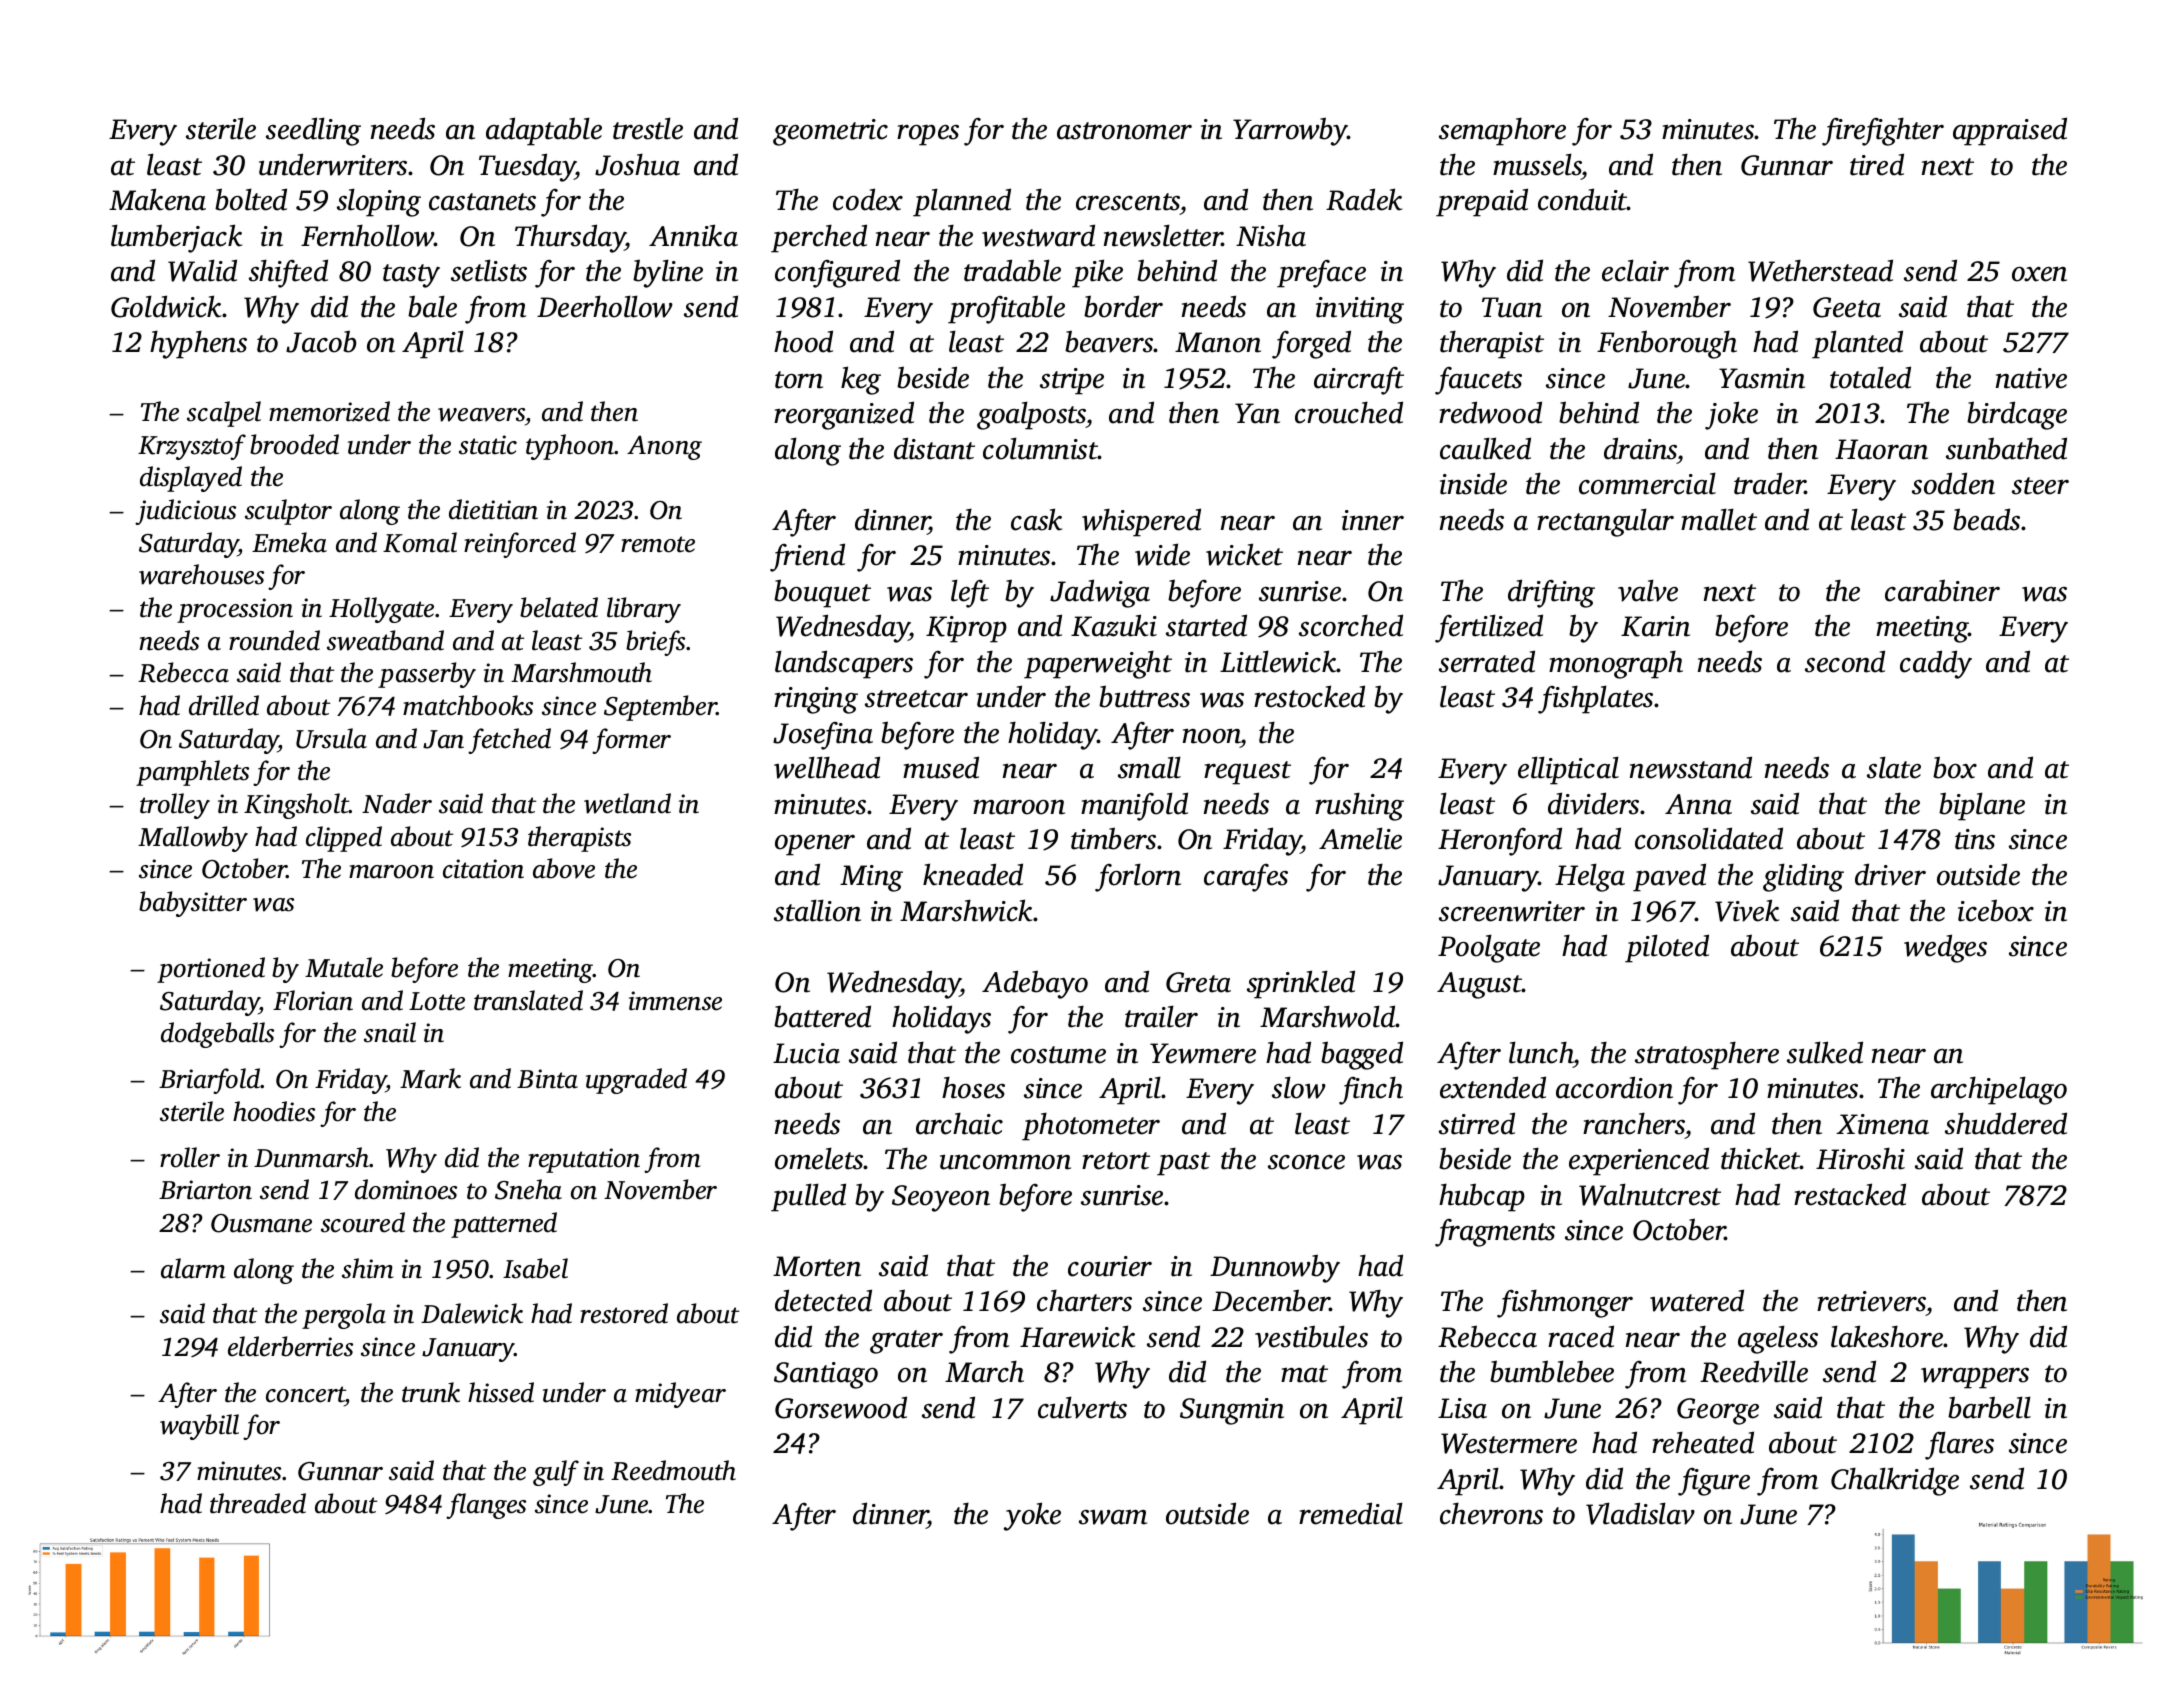  What do you see at coordinates (861, 380) in the screenshot?
I see `keg` at bounding box center [861, 380].
